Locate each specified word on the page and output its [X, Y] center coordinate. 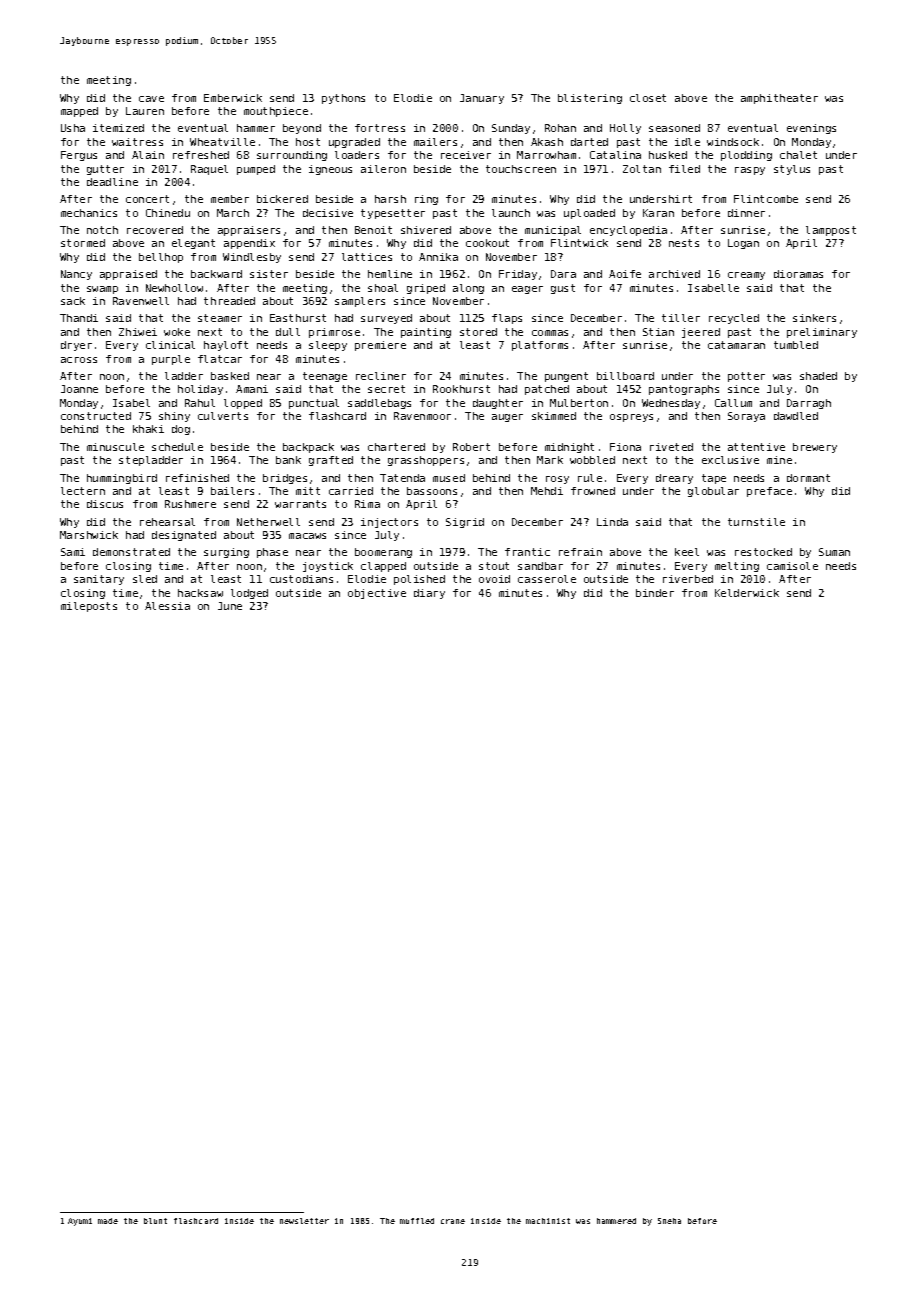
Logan [743, 244]
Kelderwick [747, 593]
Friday [518, 275]
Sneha [669, 1221]
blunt [155, 1221]
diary [429, 594]
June [230, 606]
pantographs [684, 390]
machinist [548, 1221]
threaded [229, 301]
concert [147, 199]
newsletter [304, 1221]
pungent [566, 377]
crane [453, 1221]
